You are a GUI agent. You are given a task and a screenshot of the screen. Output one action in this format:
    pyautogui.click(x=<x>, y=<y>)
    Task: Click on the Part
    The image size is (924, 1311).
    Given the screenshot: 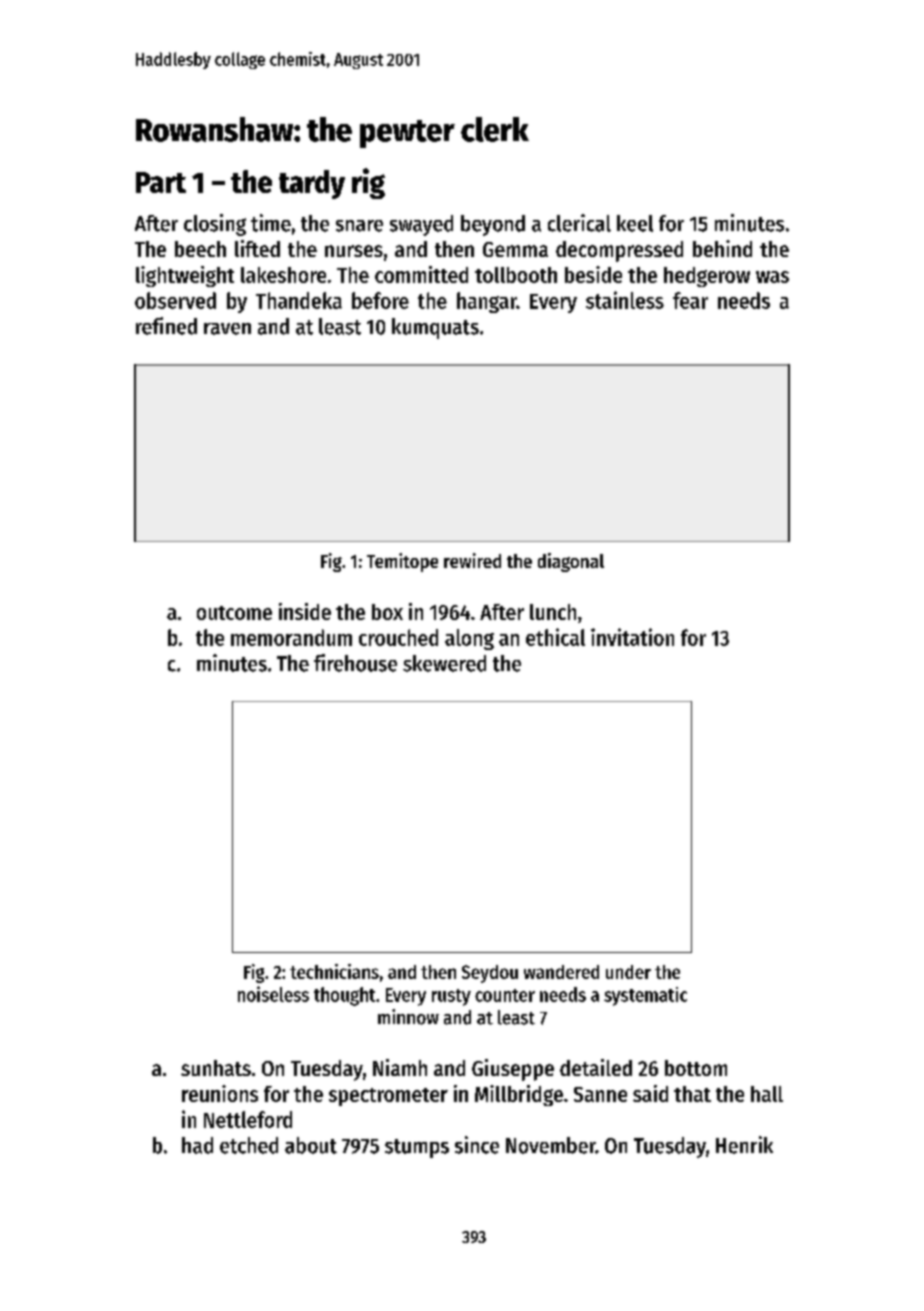 What is the action you would take?
    pyautogui.click(x=161, y=182)
